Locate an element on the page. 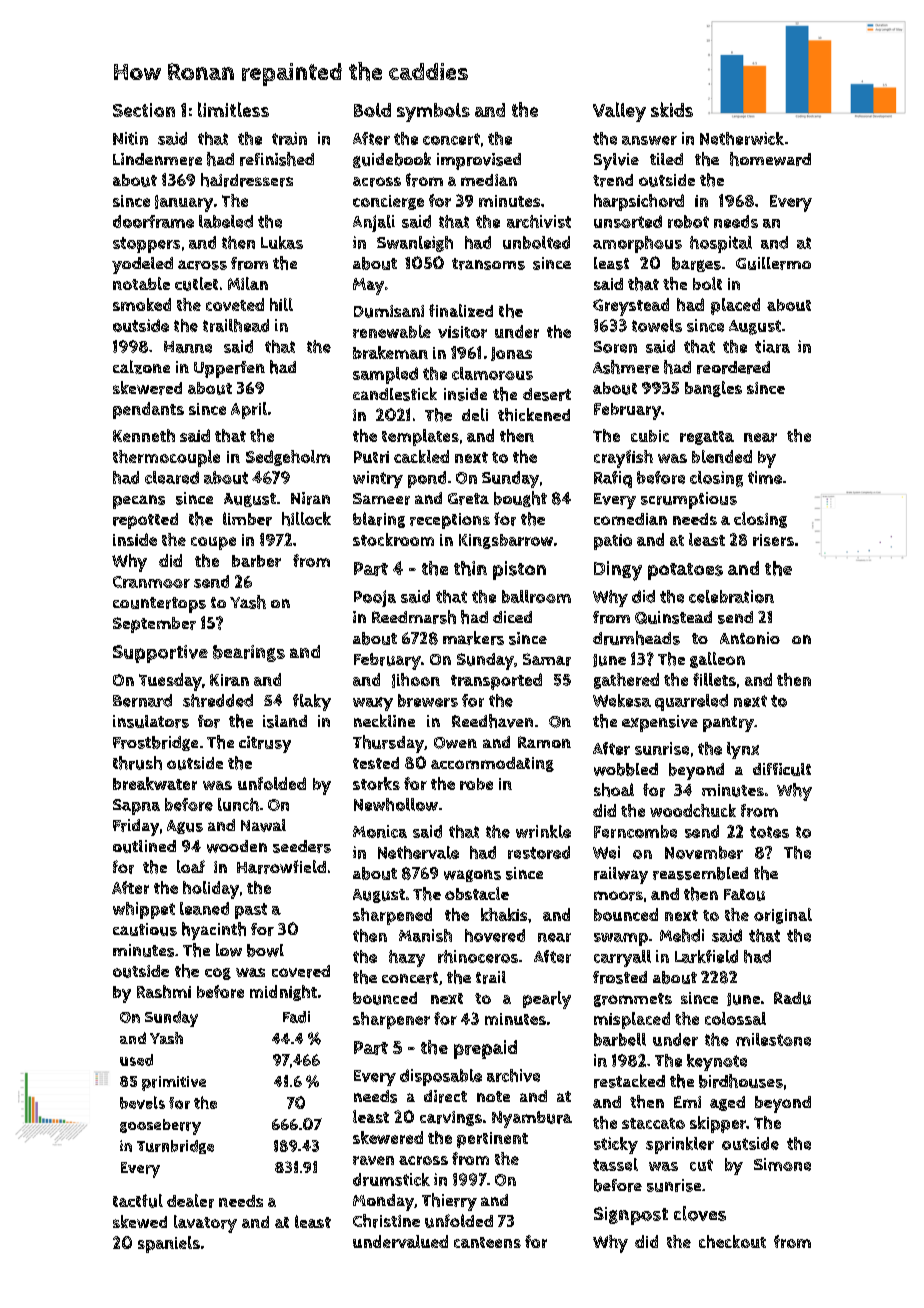  smoked is located at coordinates (142, 304).
